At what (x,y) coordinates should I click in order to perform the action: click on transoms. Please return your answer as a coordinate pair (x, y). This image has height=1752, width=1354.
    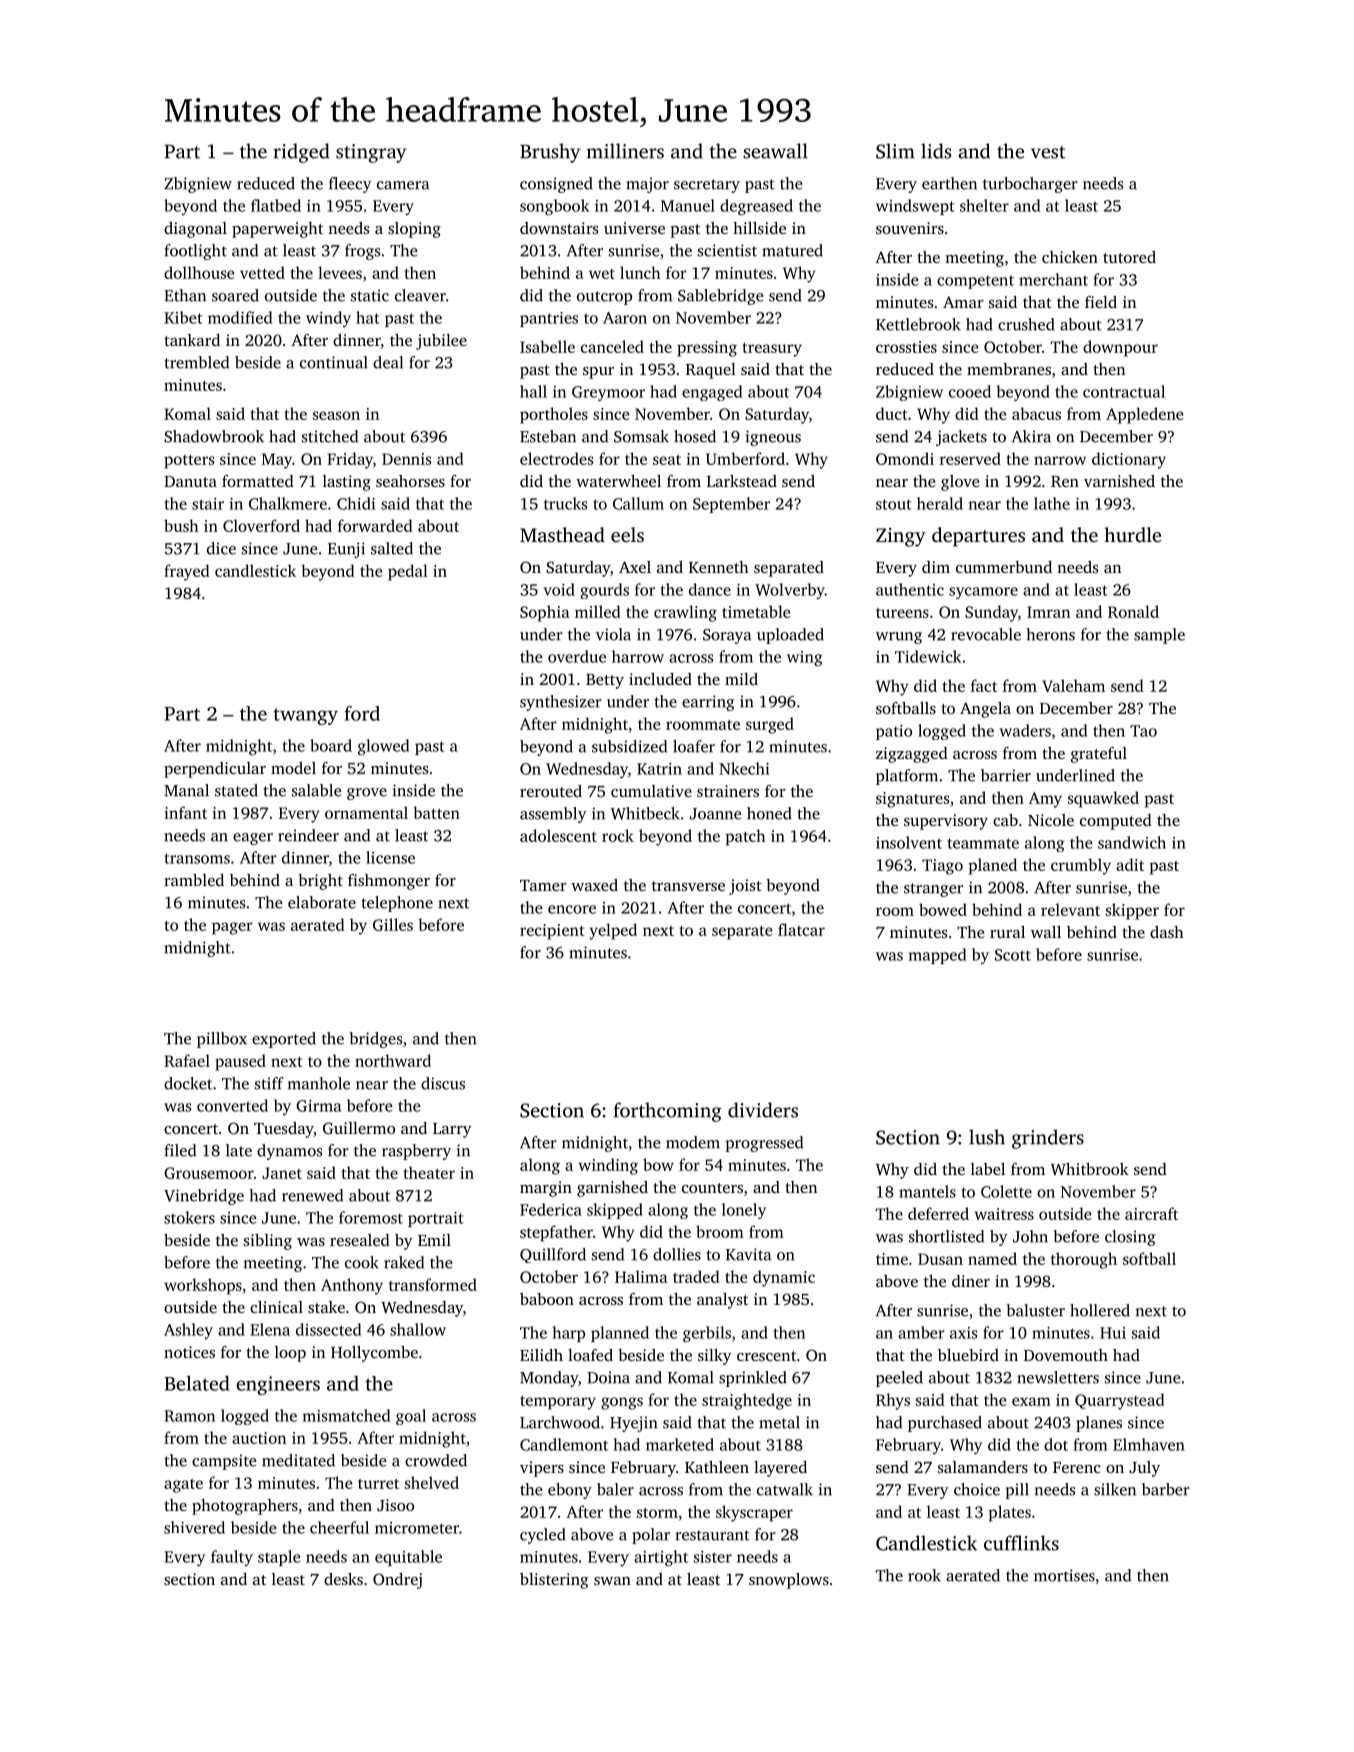
    Looking at the image, I should click on (197, 858).
